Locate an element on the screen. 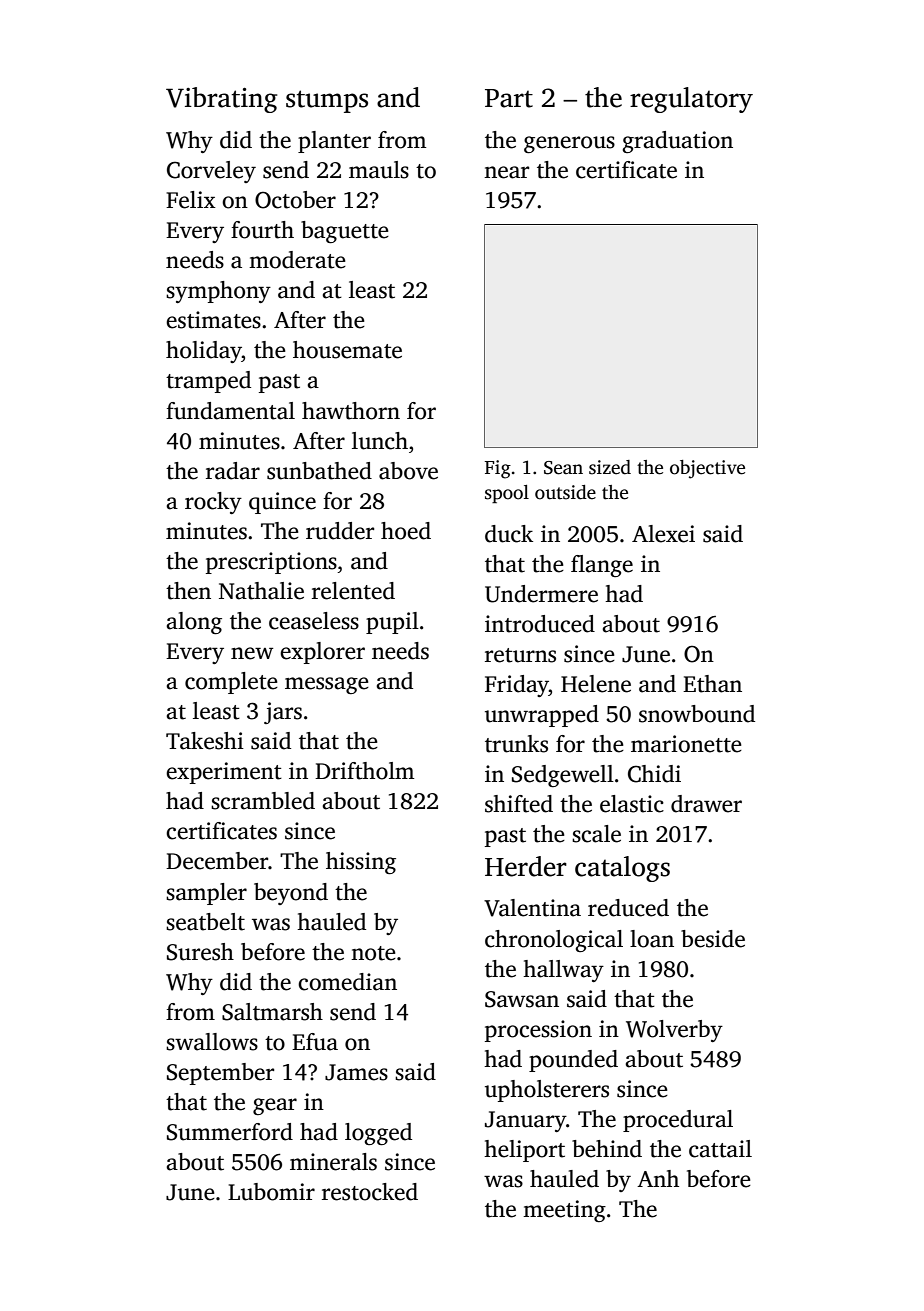 The height and width of the screenshot is (1311, 924). complete is located at coordinates (231, 683).
